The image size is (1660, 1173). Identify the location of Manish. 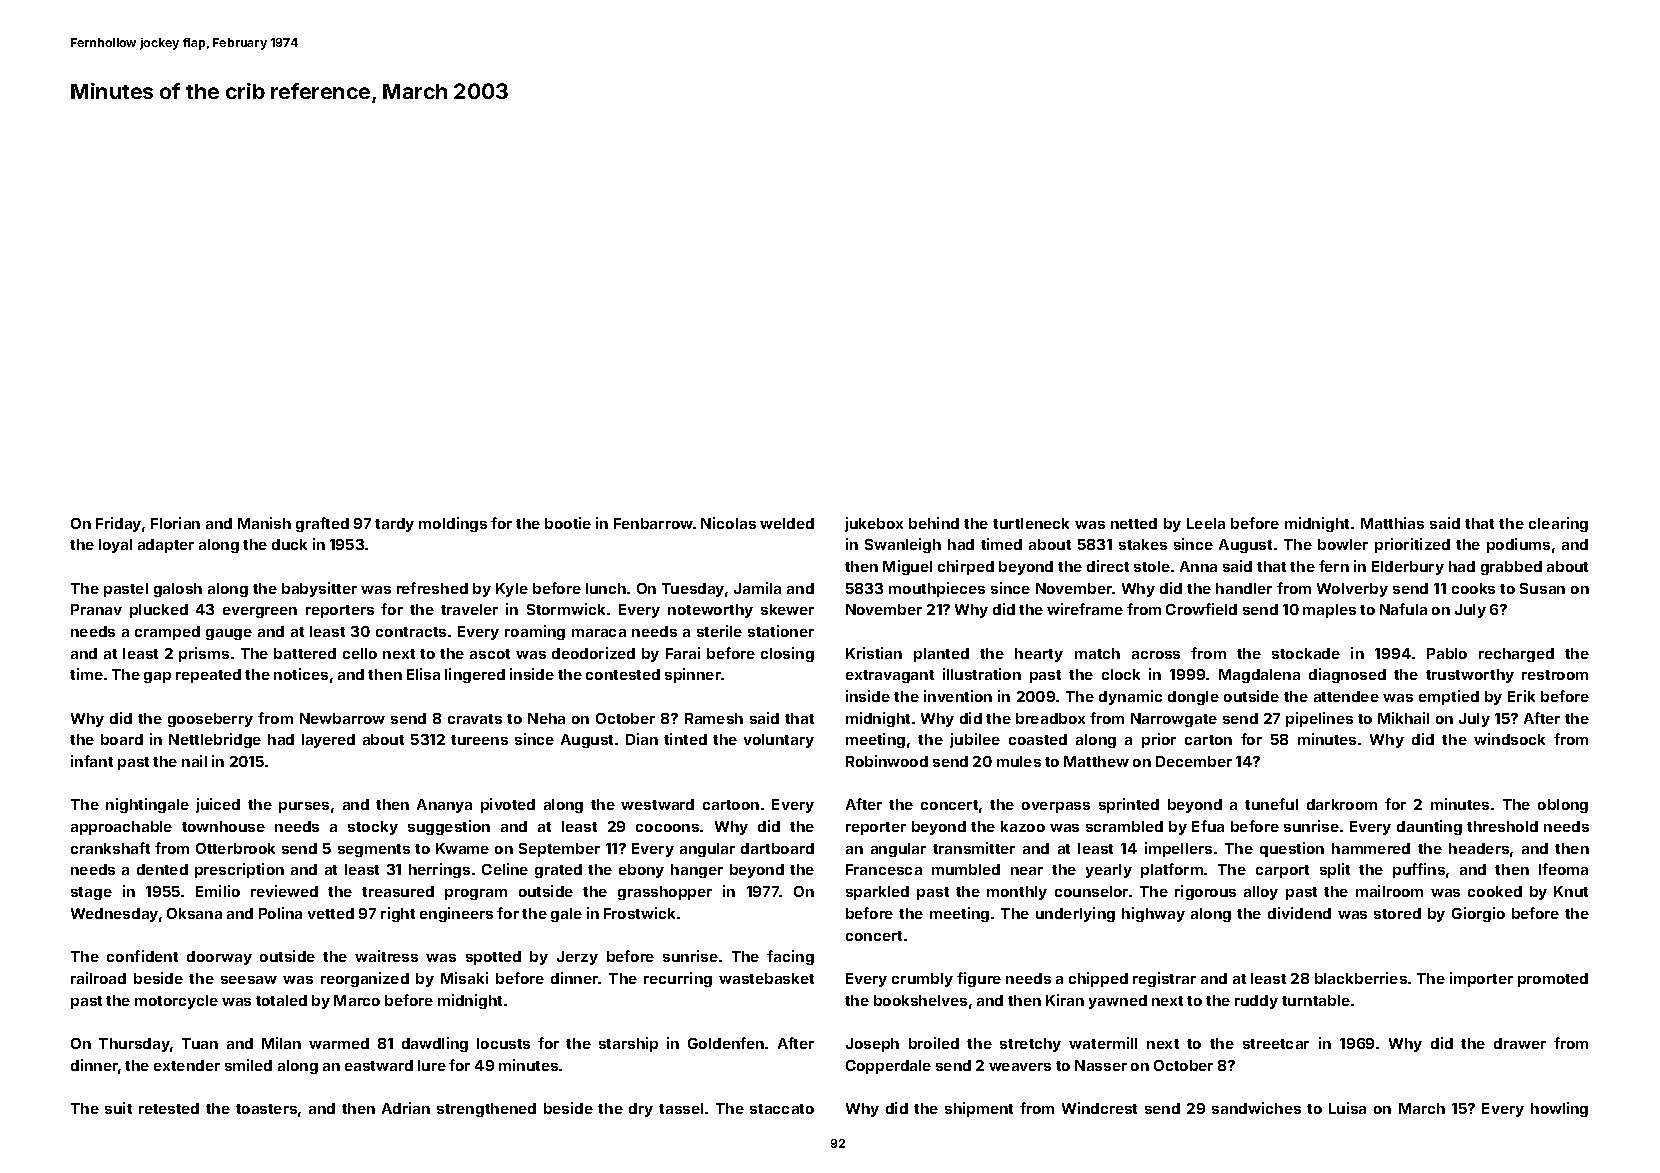
(264, 523).
